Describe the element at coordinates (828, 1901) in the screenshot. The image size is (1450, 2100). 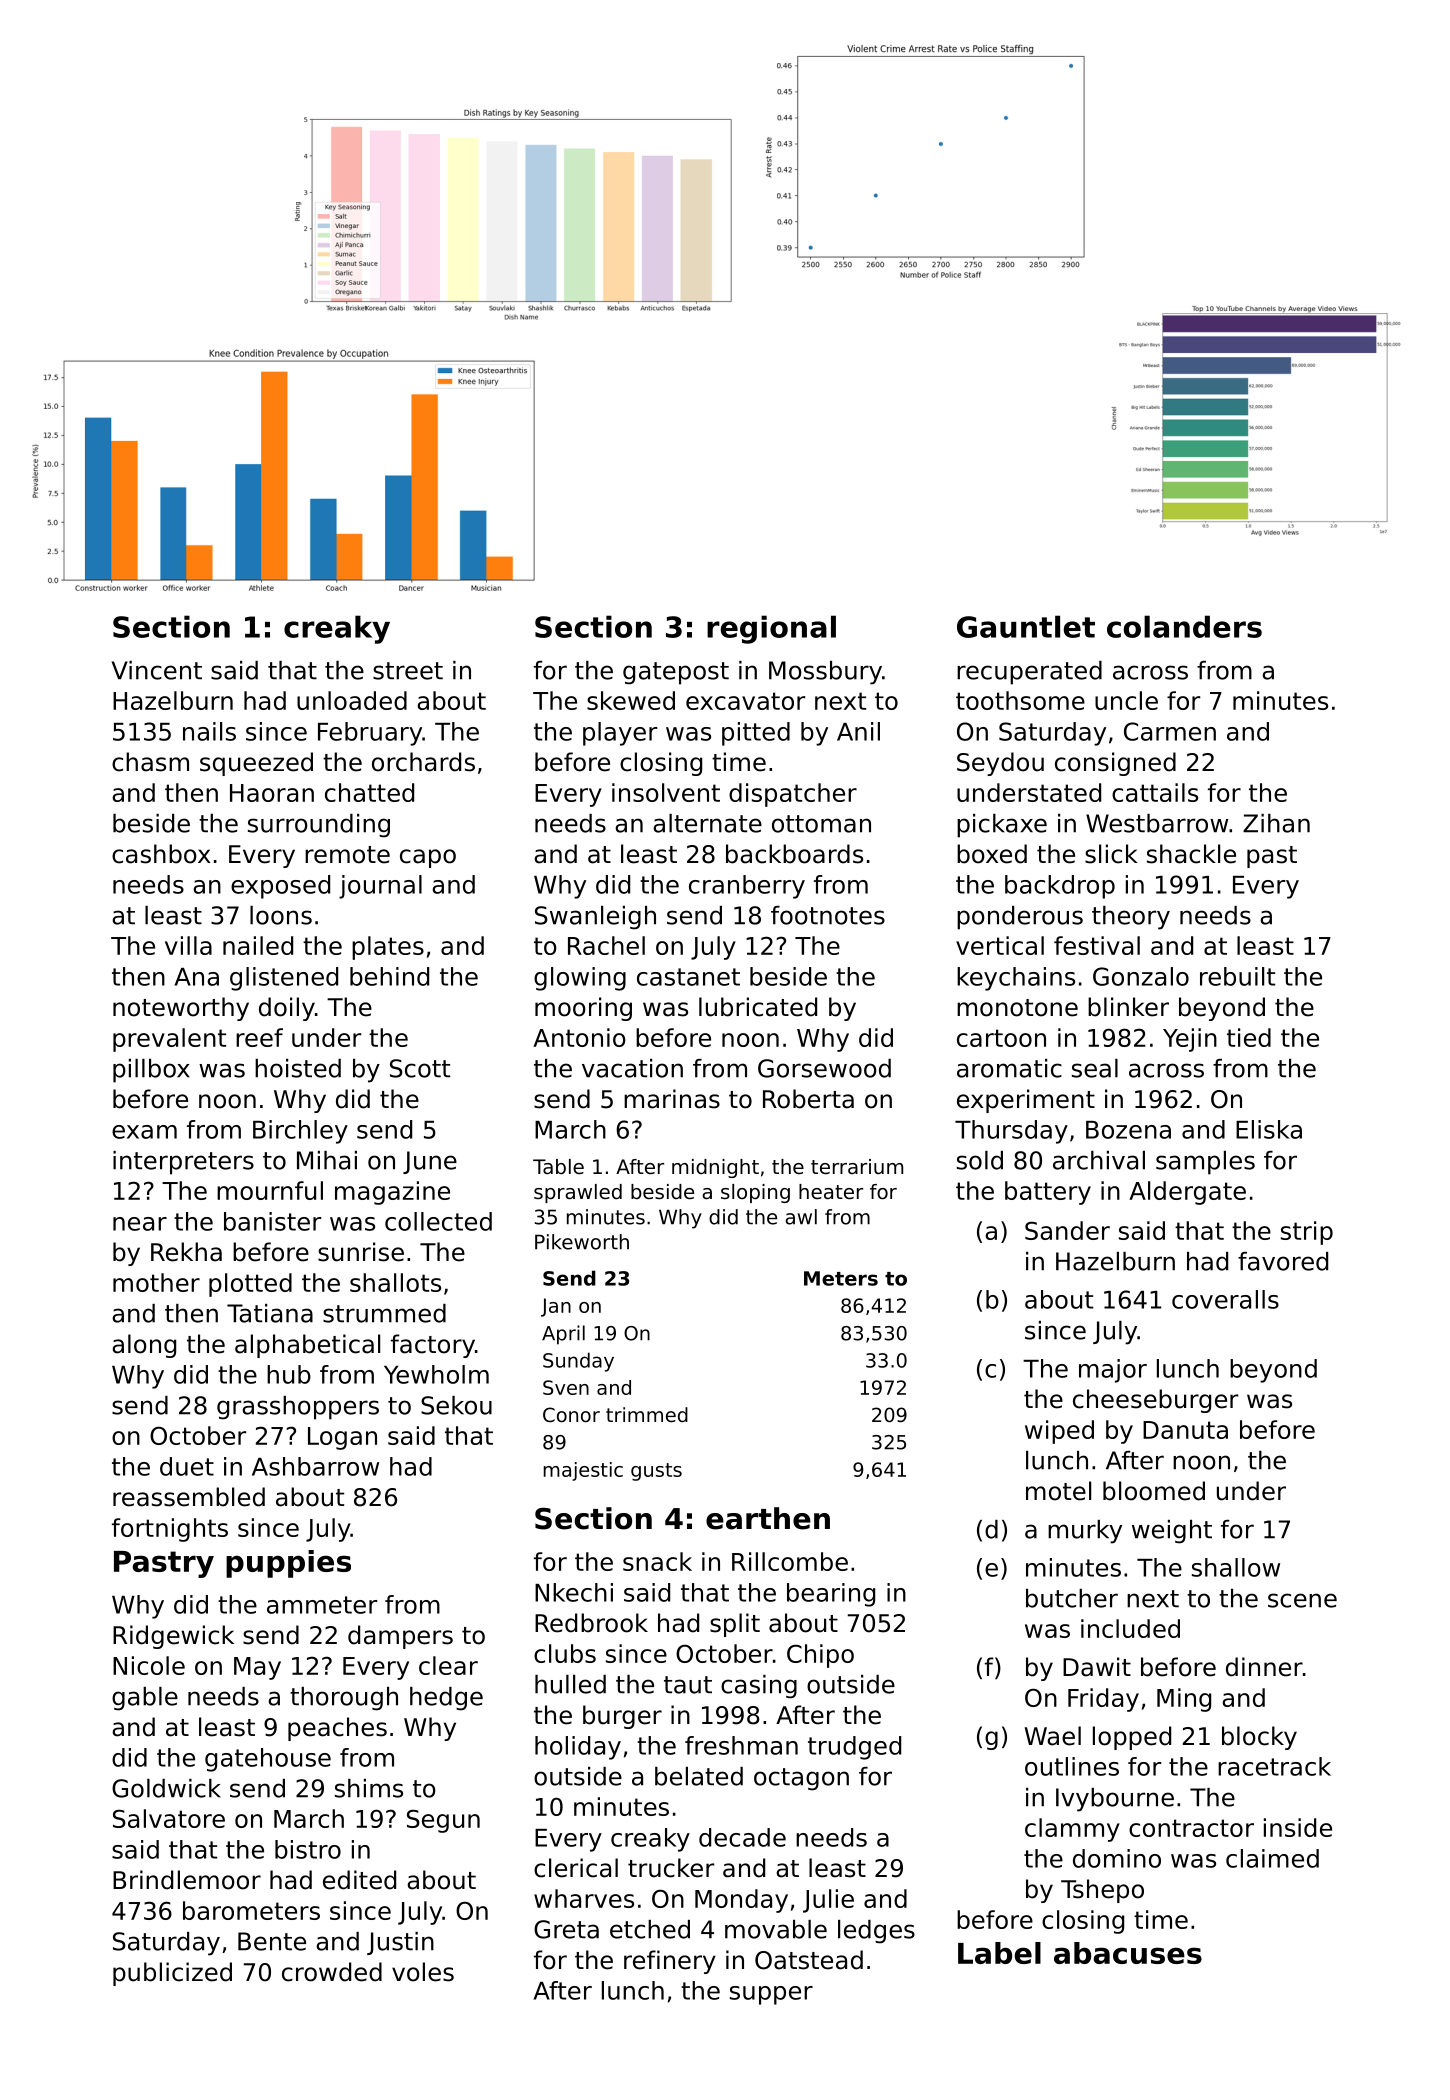
I see `Julie` at that location.
